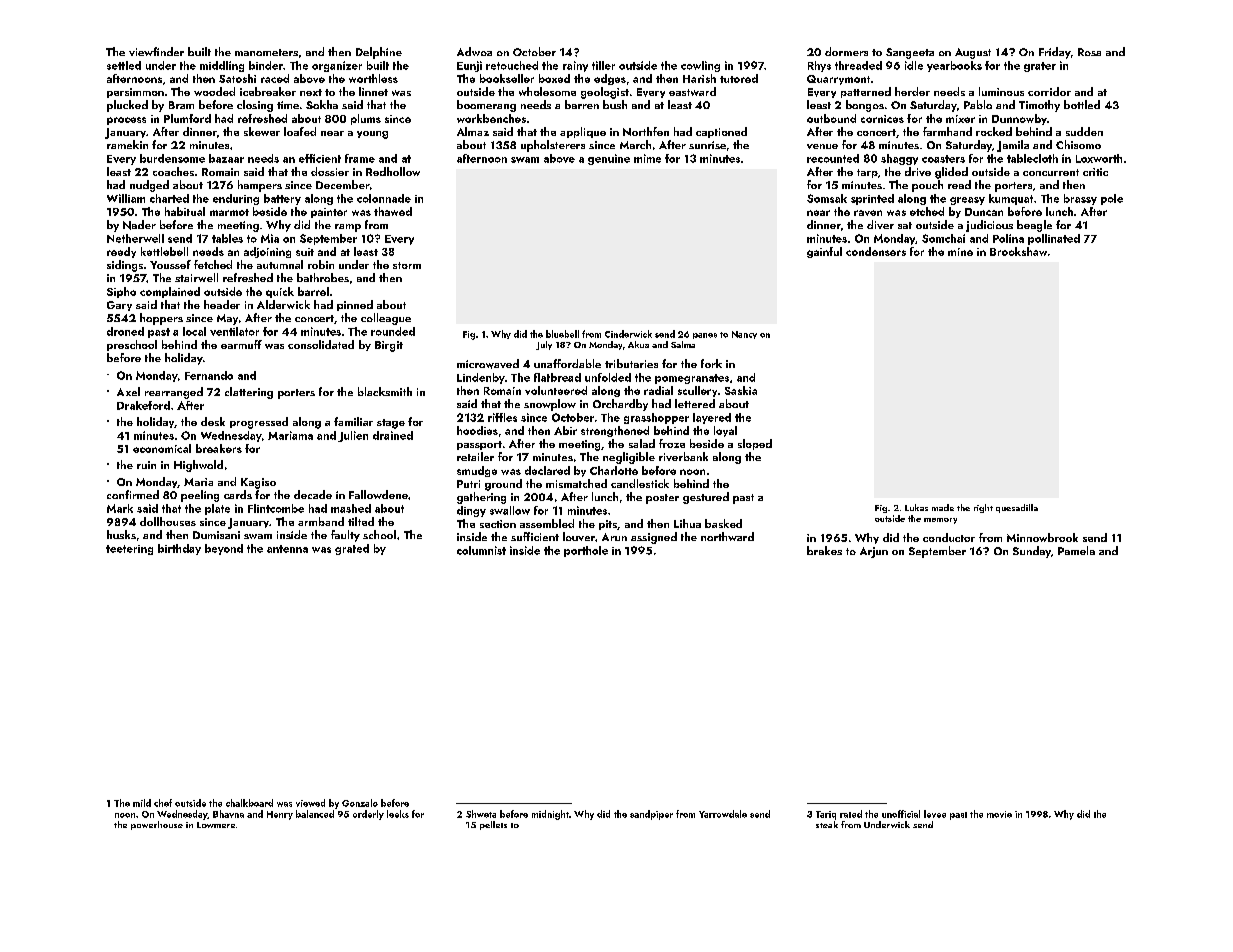  Describe the element at coordinates (687, 523) in the document. I see `Lihua` at that location.
